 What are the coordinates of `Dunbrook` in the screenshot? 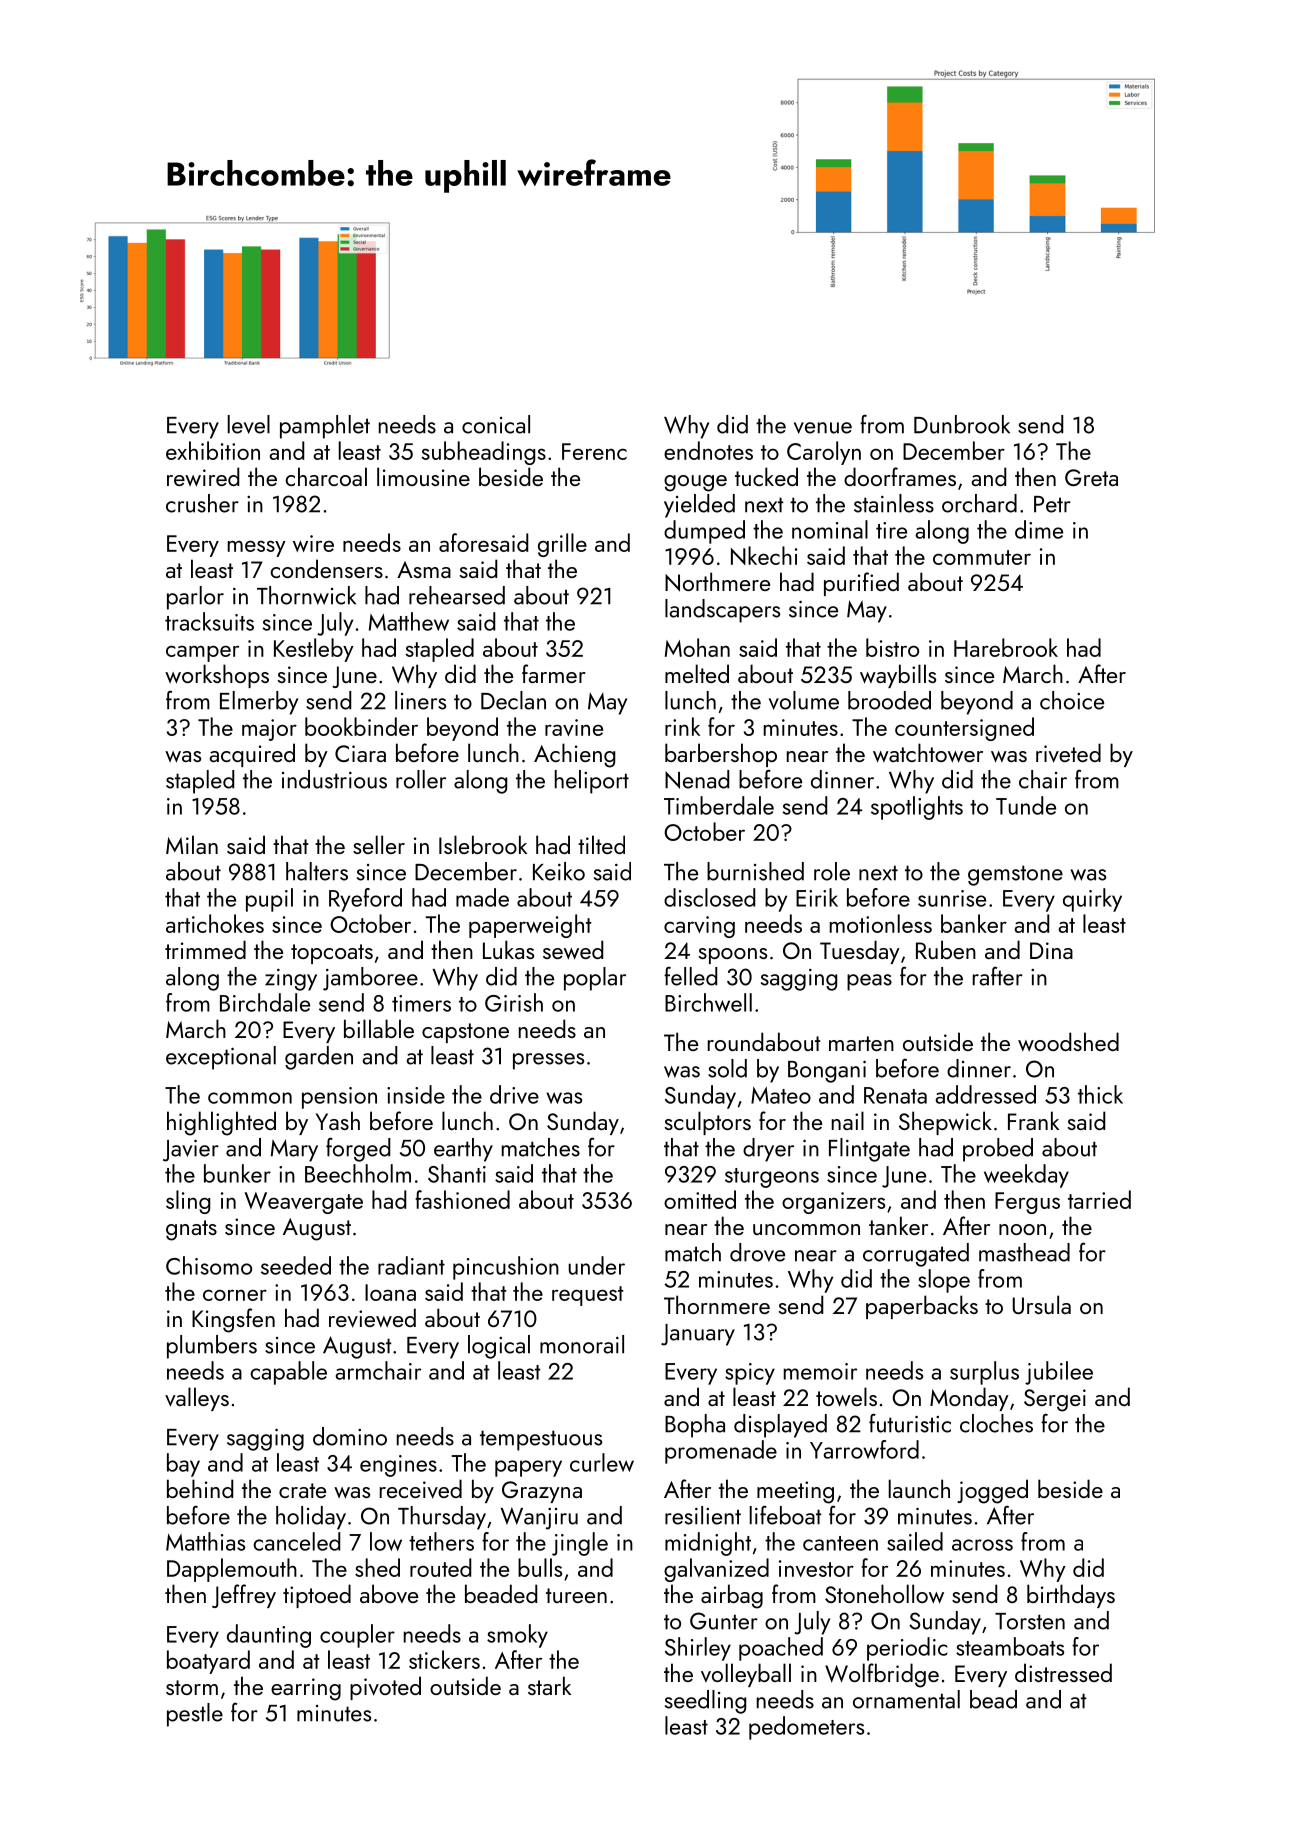 It's located at (962, 424).
